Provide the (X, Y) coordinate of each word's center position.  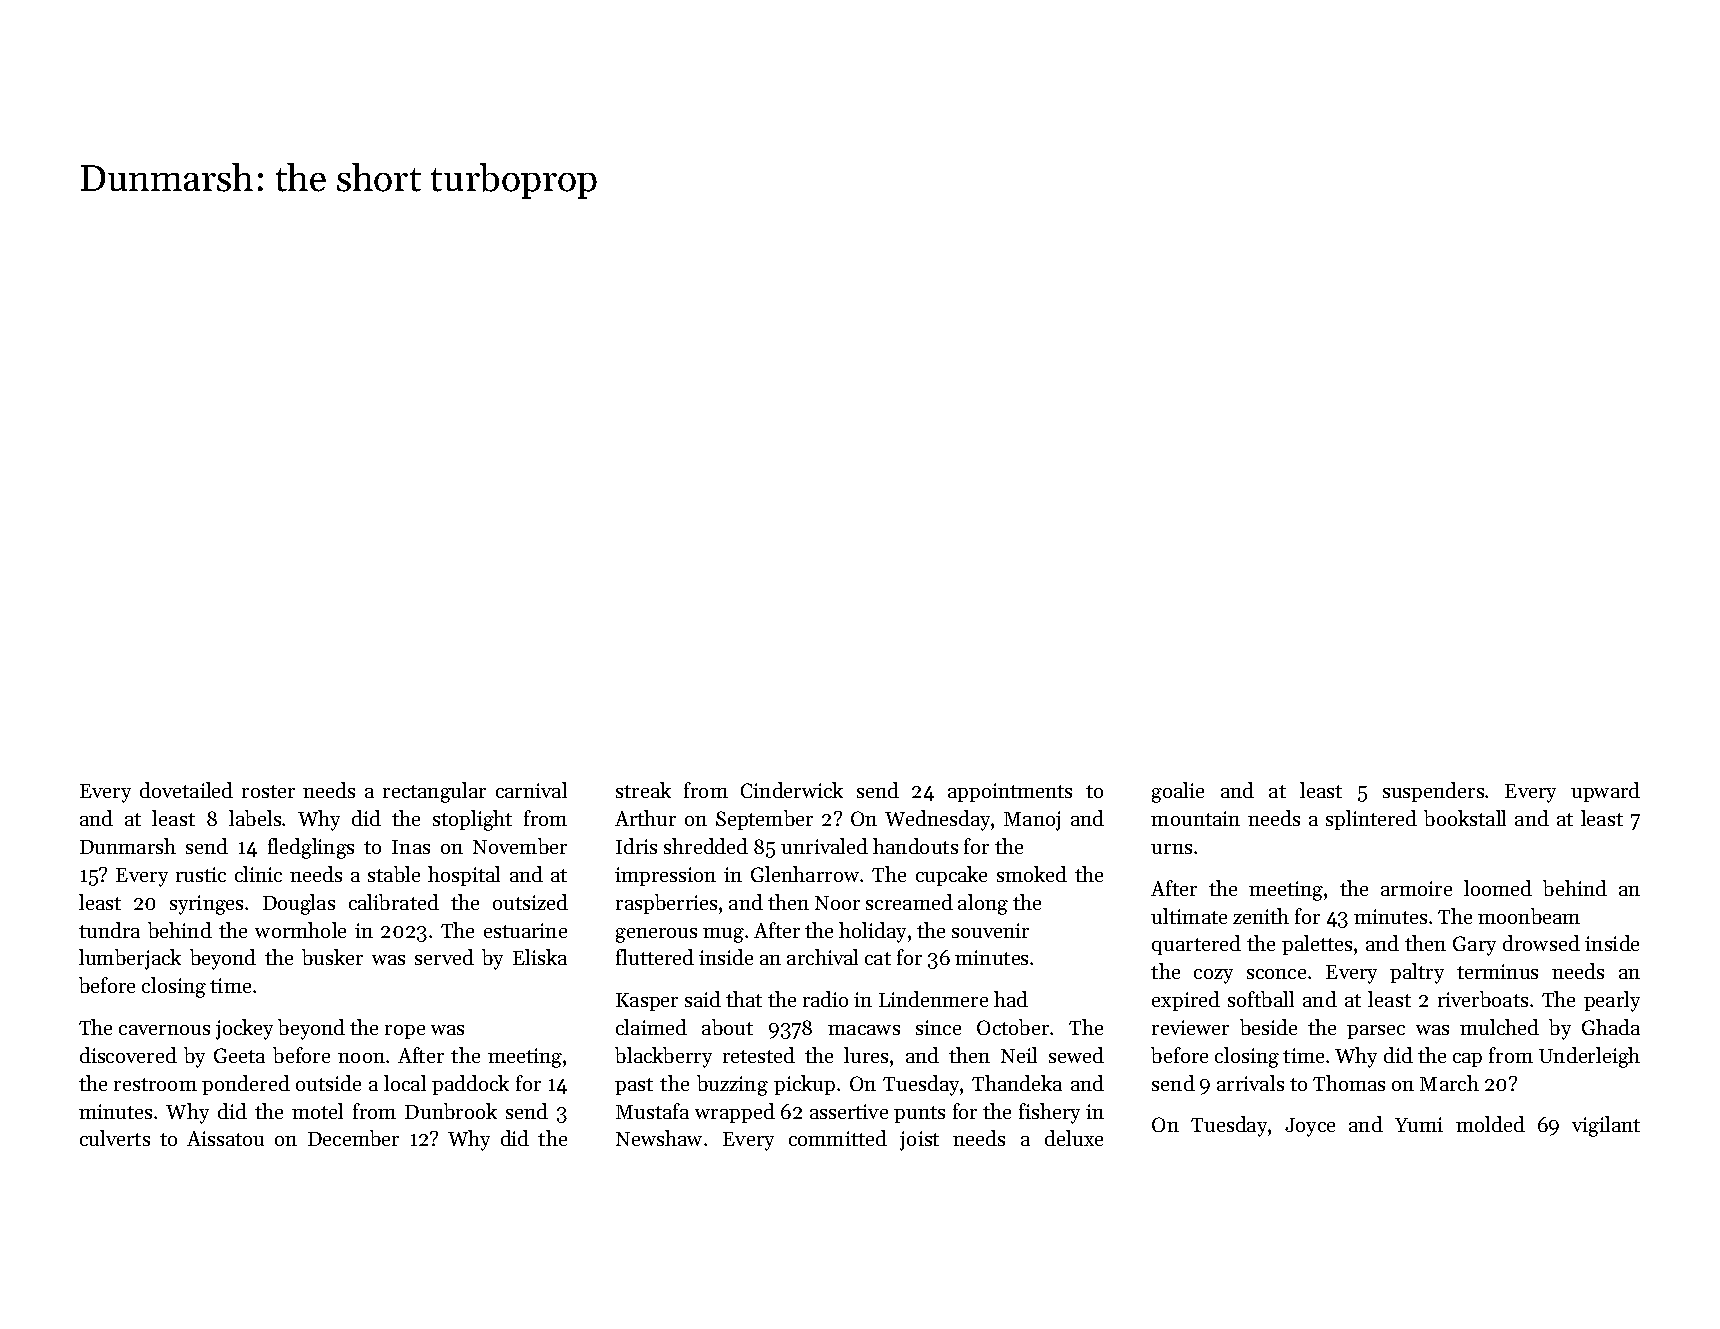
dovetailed (186, 790)
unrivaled (824, 846)
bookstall (1465, 818)
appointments (1010, 792)
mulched (1499, 1027)
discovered (128, 1055)
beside (1268, 1027)
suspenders (1433, 792)
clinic (258, 874)
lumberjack (130, 959)
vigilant (1606, 1126)
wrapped (735, 1113)
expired (1186, 1001)
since (938, 1027)
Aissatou (225, 1138)
